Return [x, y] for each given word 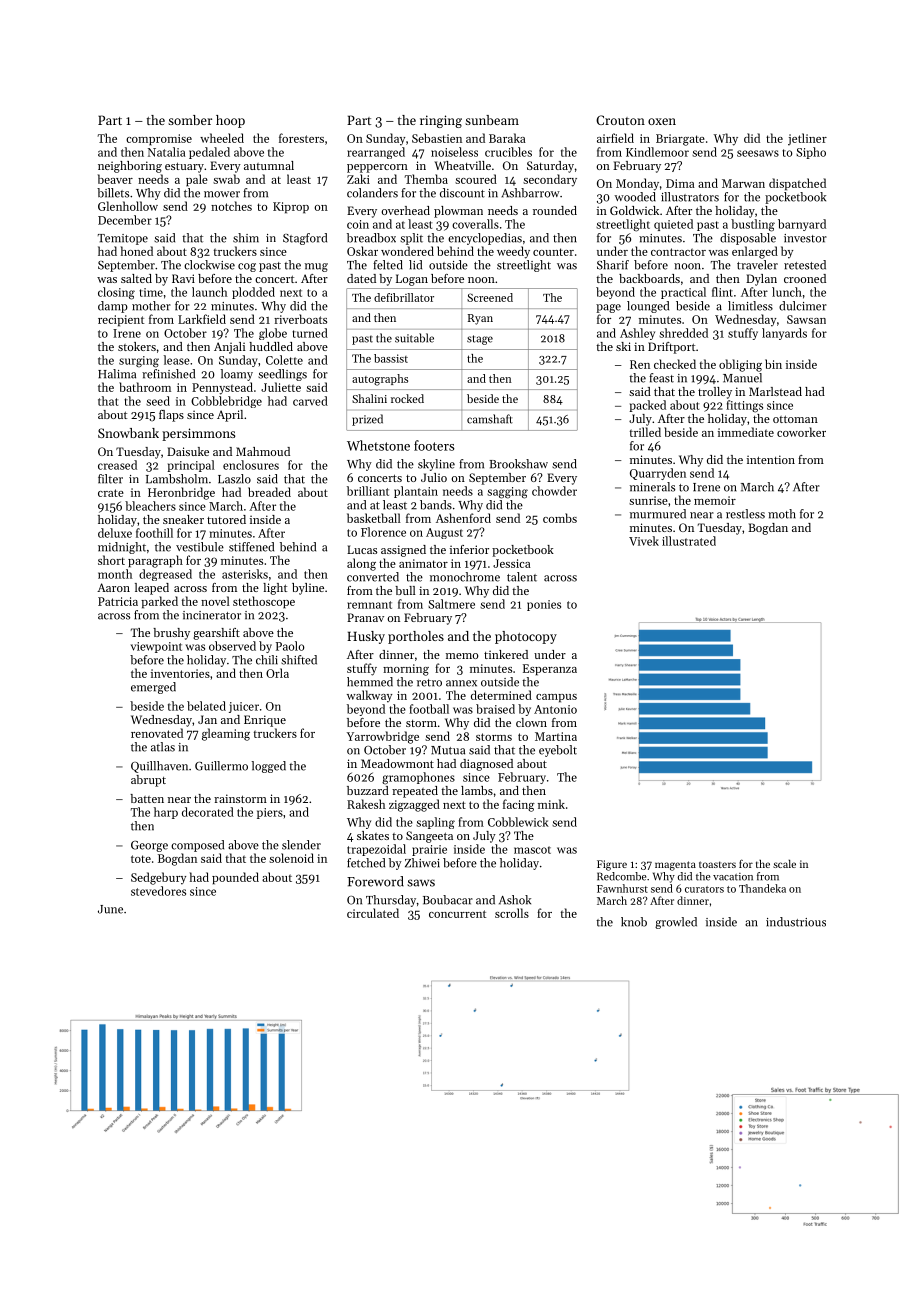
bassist [391, 358]
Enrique [265, 721]
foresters [301, 138]
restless [745, 514]
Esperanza [550, 670]
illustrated [689, 541]
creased [117, 465]
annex [461, 683]
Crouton [620, 120]
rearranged [376, 153]
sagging [507, 493]
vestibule [200, 547]
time [151, 292]
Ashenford [463, 518]
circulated [373, 913]
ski [623, 346]
